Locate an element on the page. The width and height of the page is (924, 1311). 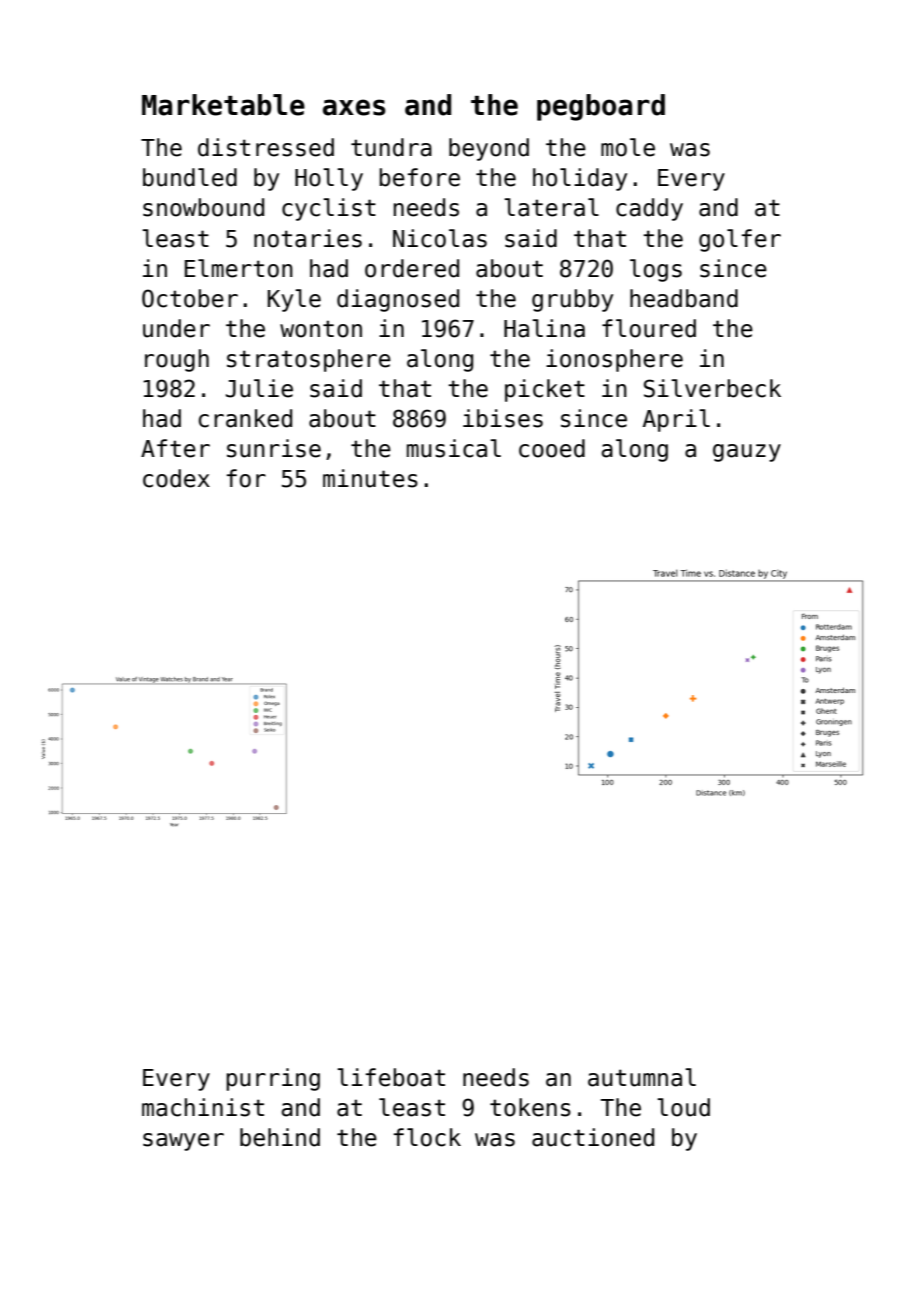
machinist is located at coordinates (203, 1107).
